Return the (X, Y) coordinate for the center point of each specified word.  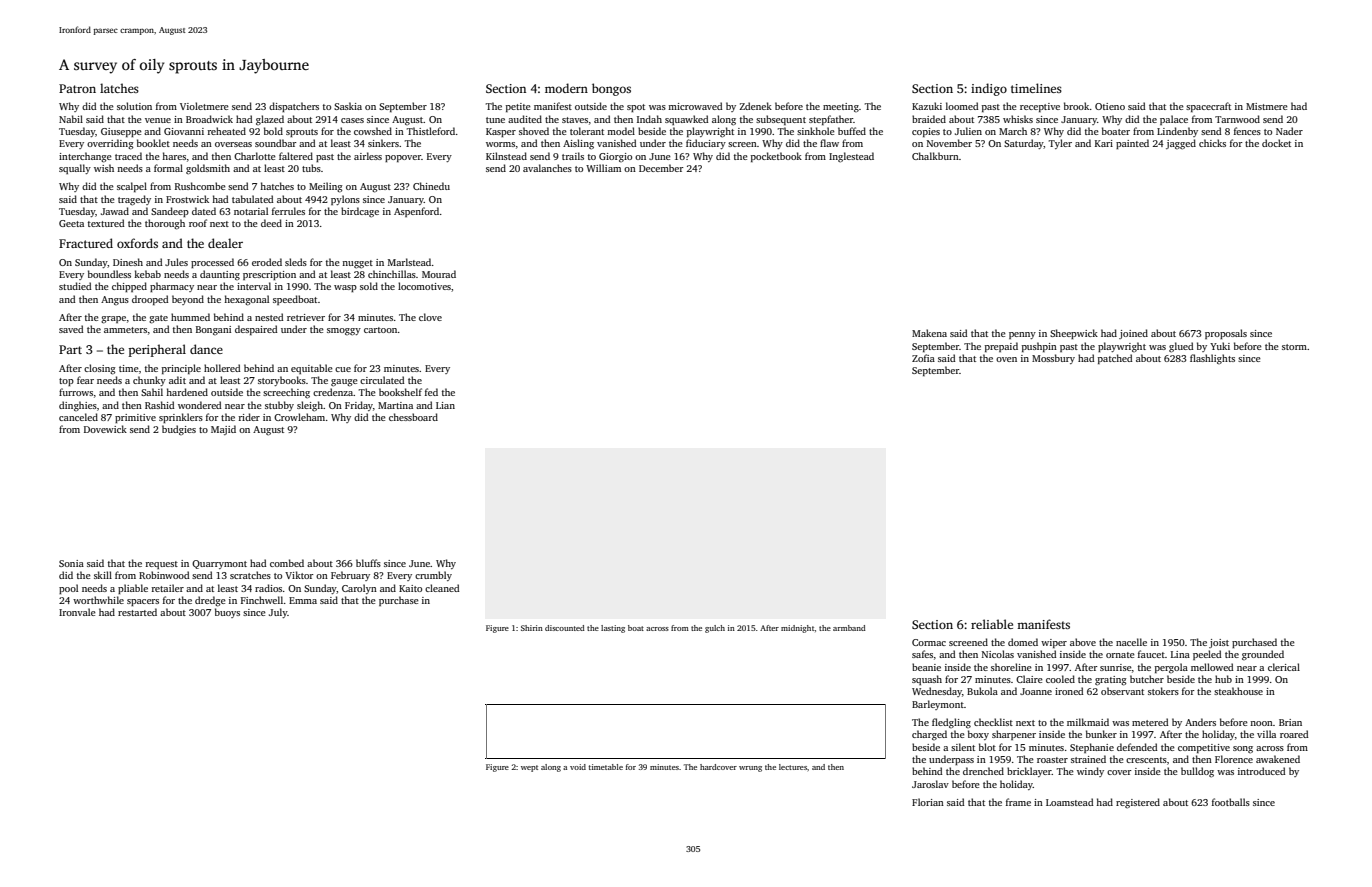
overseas (233, 144)
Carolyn (359, 589)
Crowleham (299, 417)
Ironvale (77, 612)
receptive (1040, 107)
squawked (687, 120)
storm (1294, 347)
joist (1219, 643)
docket (1276, 143)
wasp (345, 288)
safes (922, 654)
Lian (445, 405)
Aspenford (416, 212)
